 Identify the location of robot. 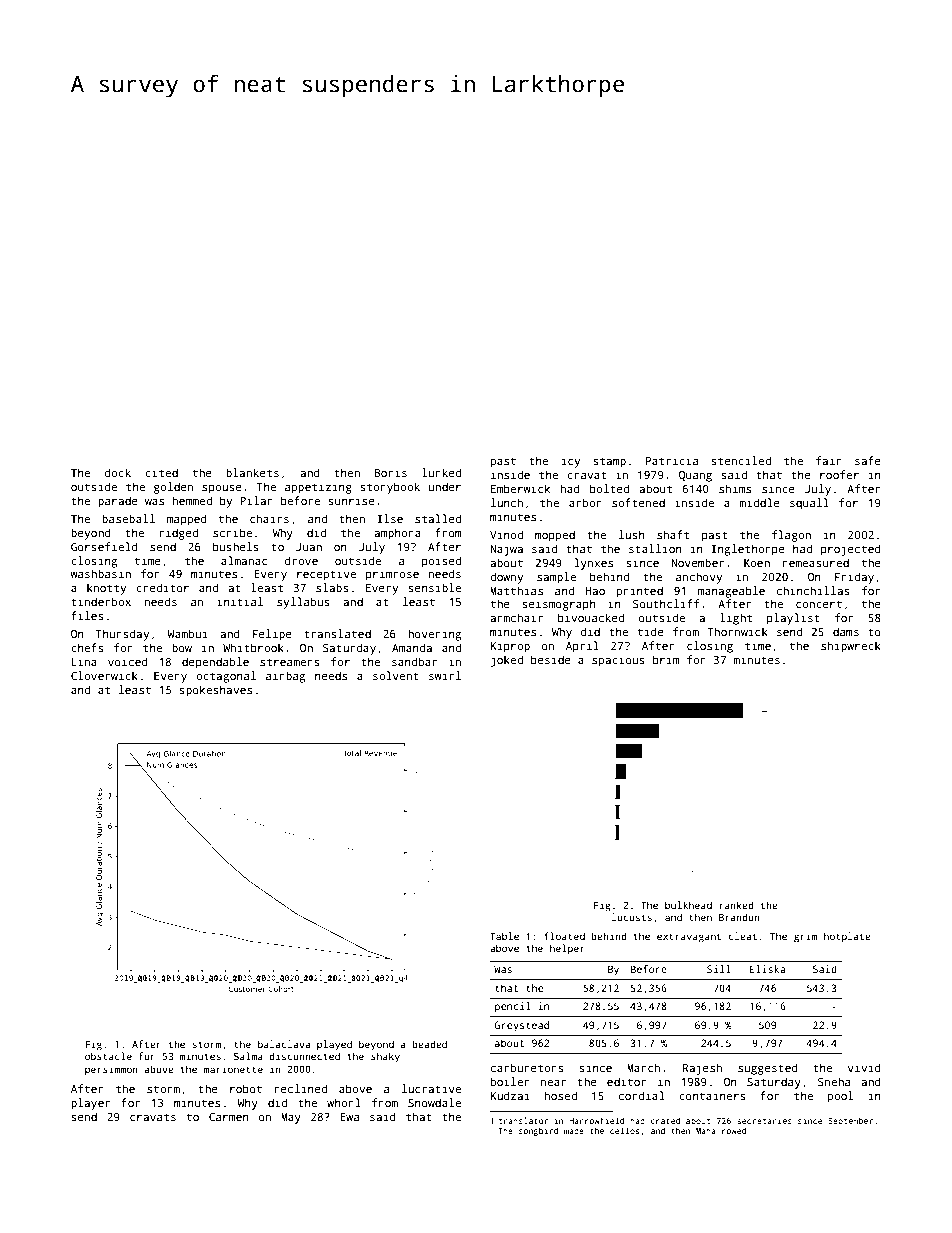
(246, 1088).
